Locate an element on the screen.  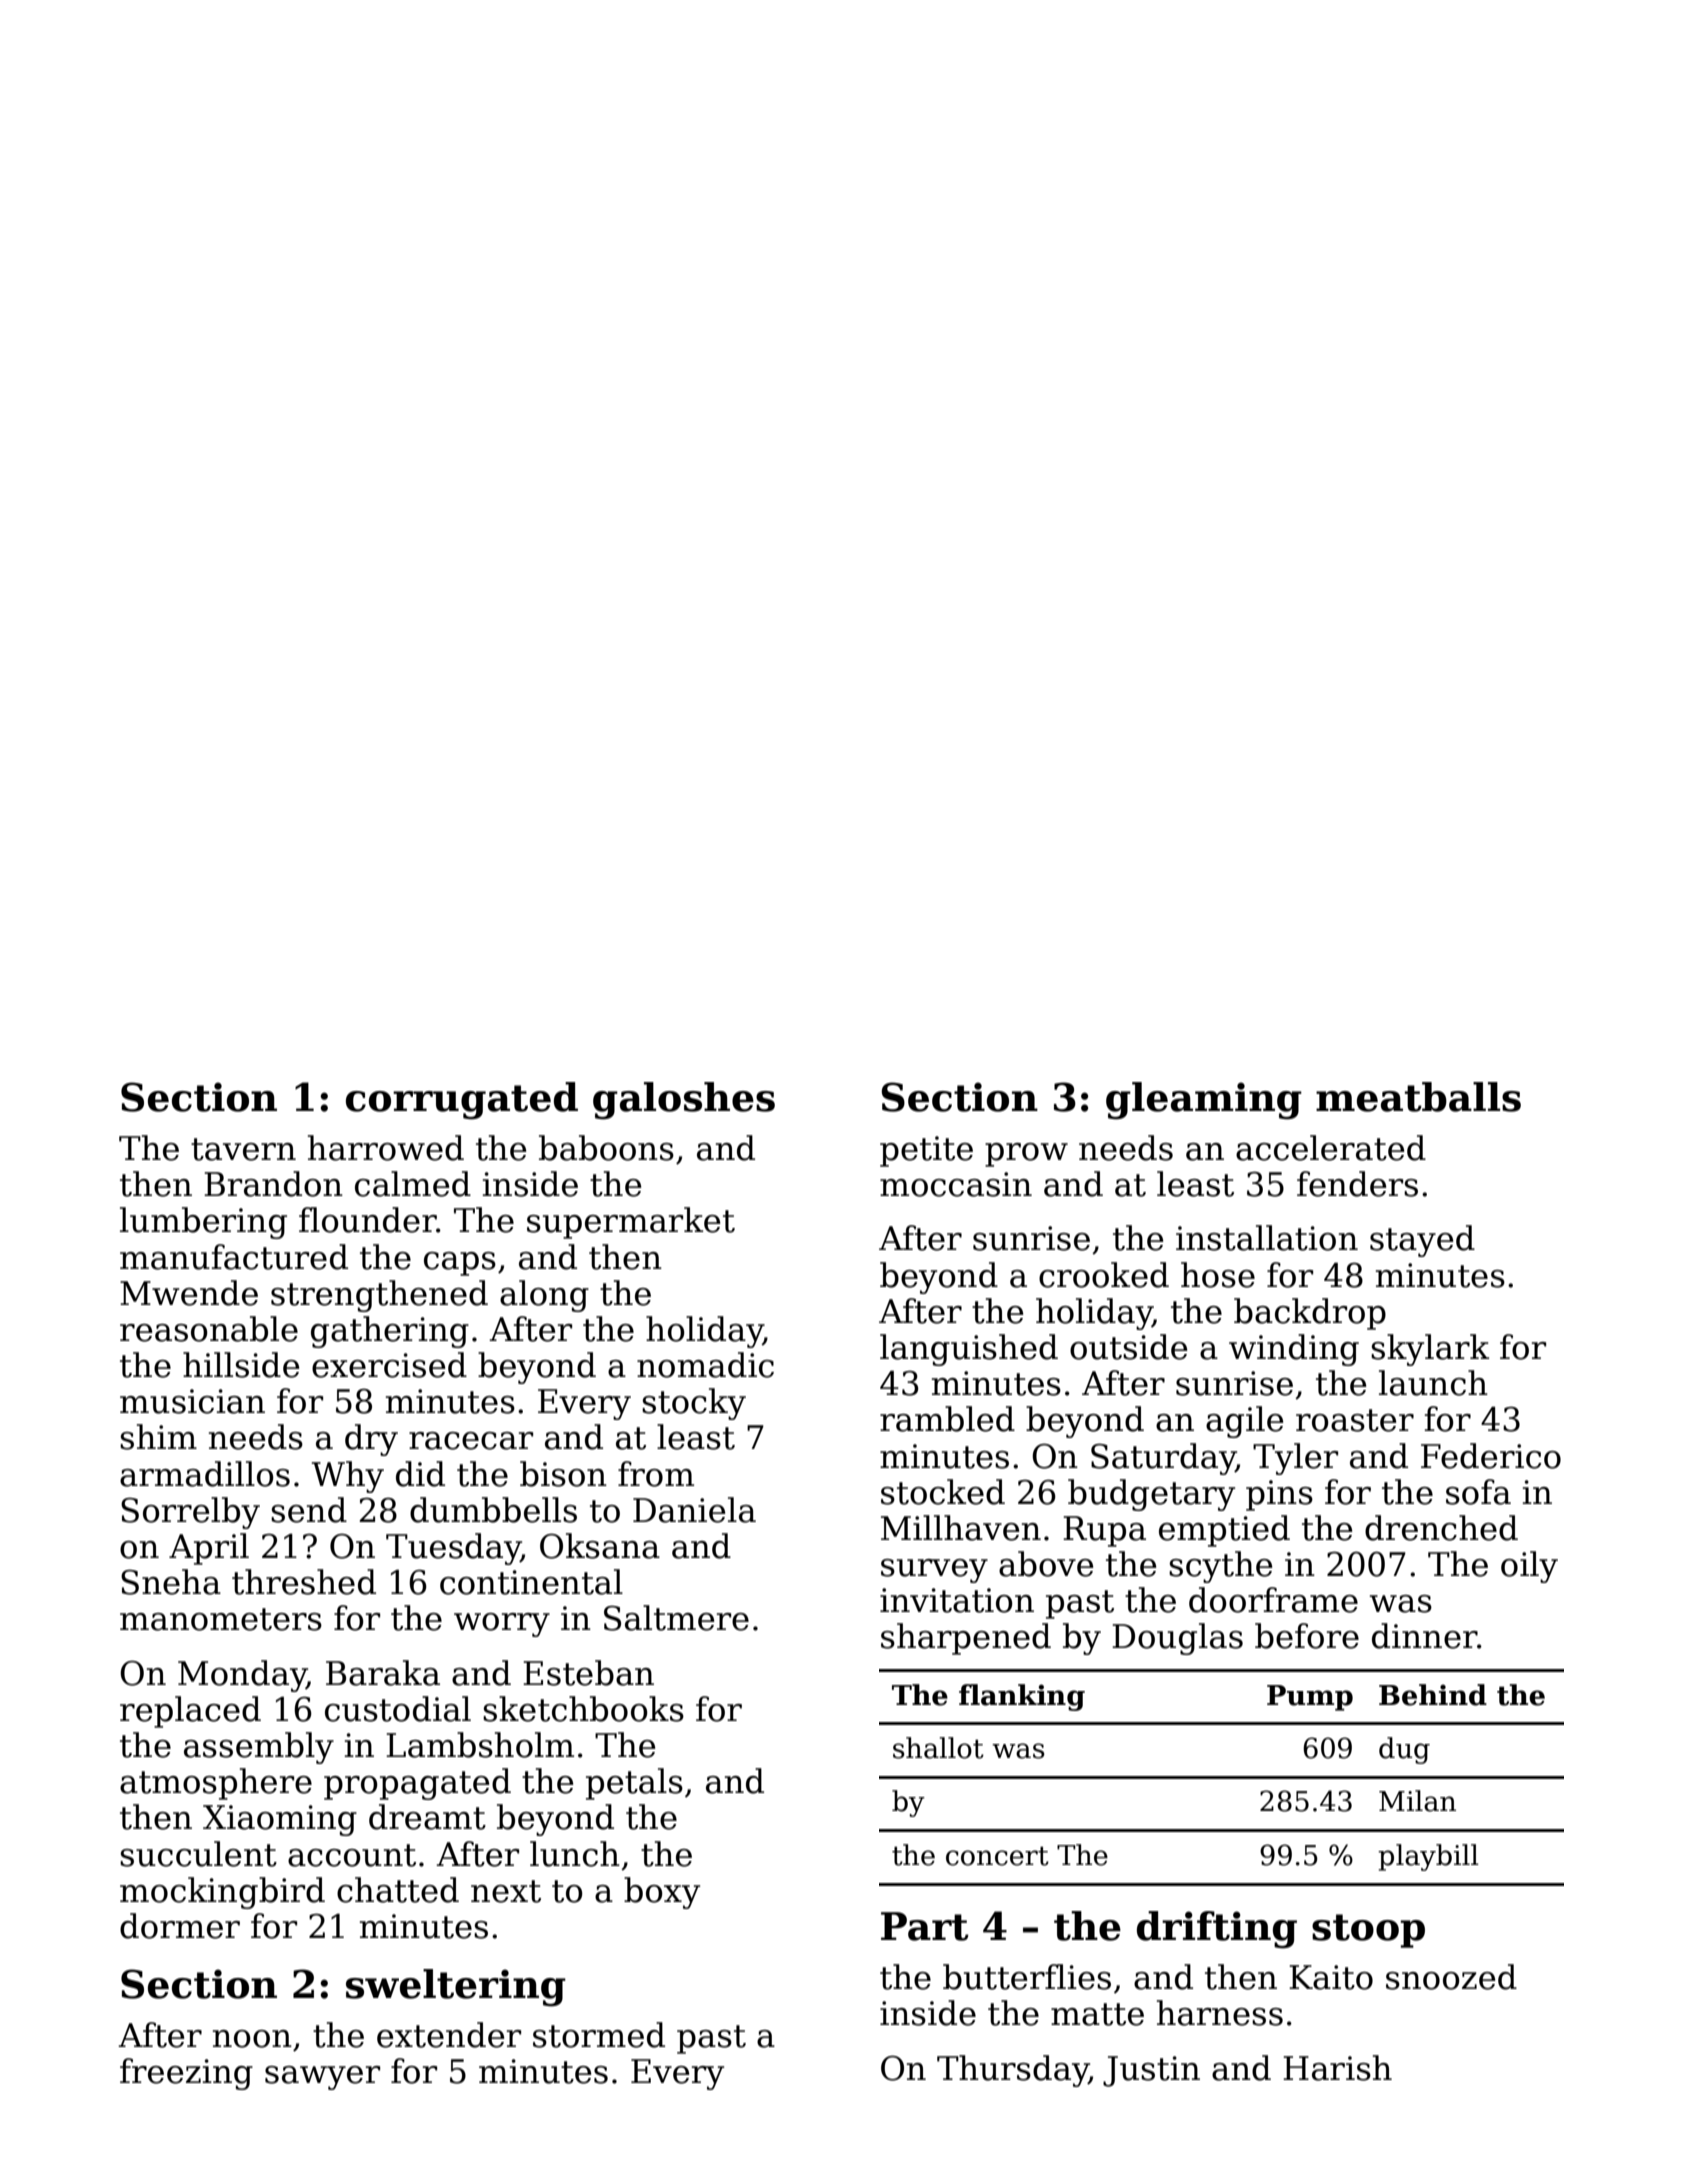
tavern is located at coordinates (243, 1149).
